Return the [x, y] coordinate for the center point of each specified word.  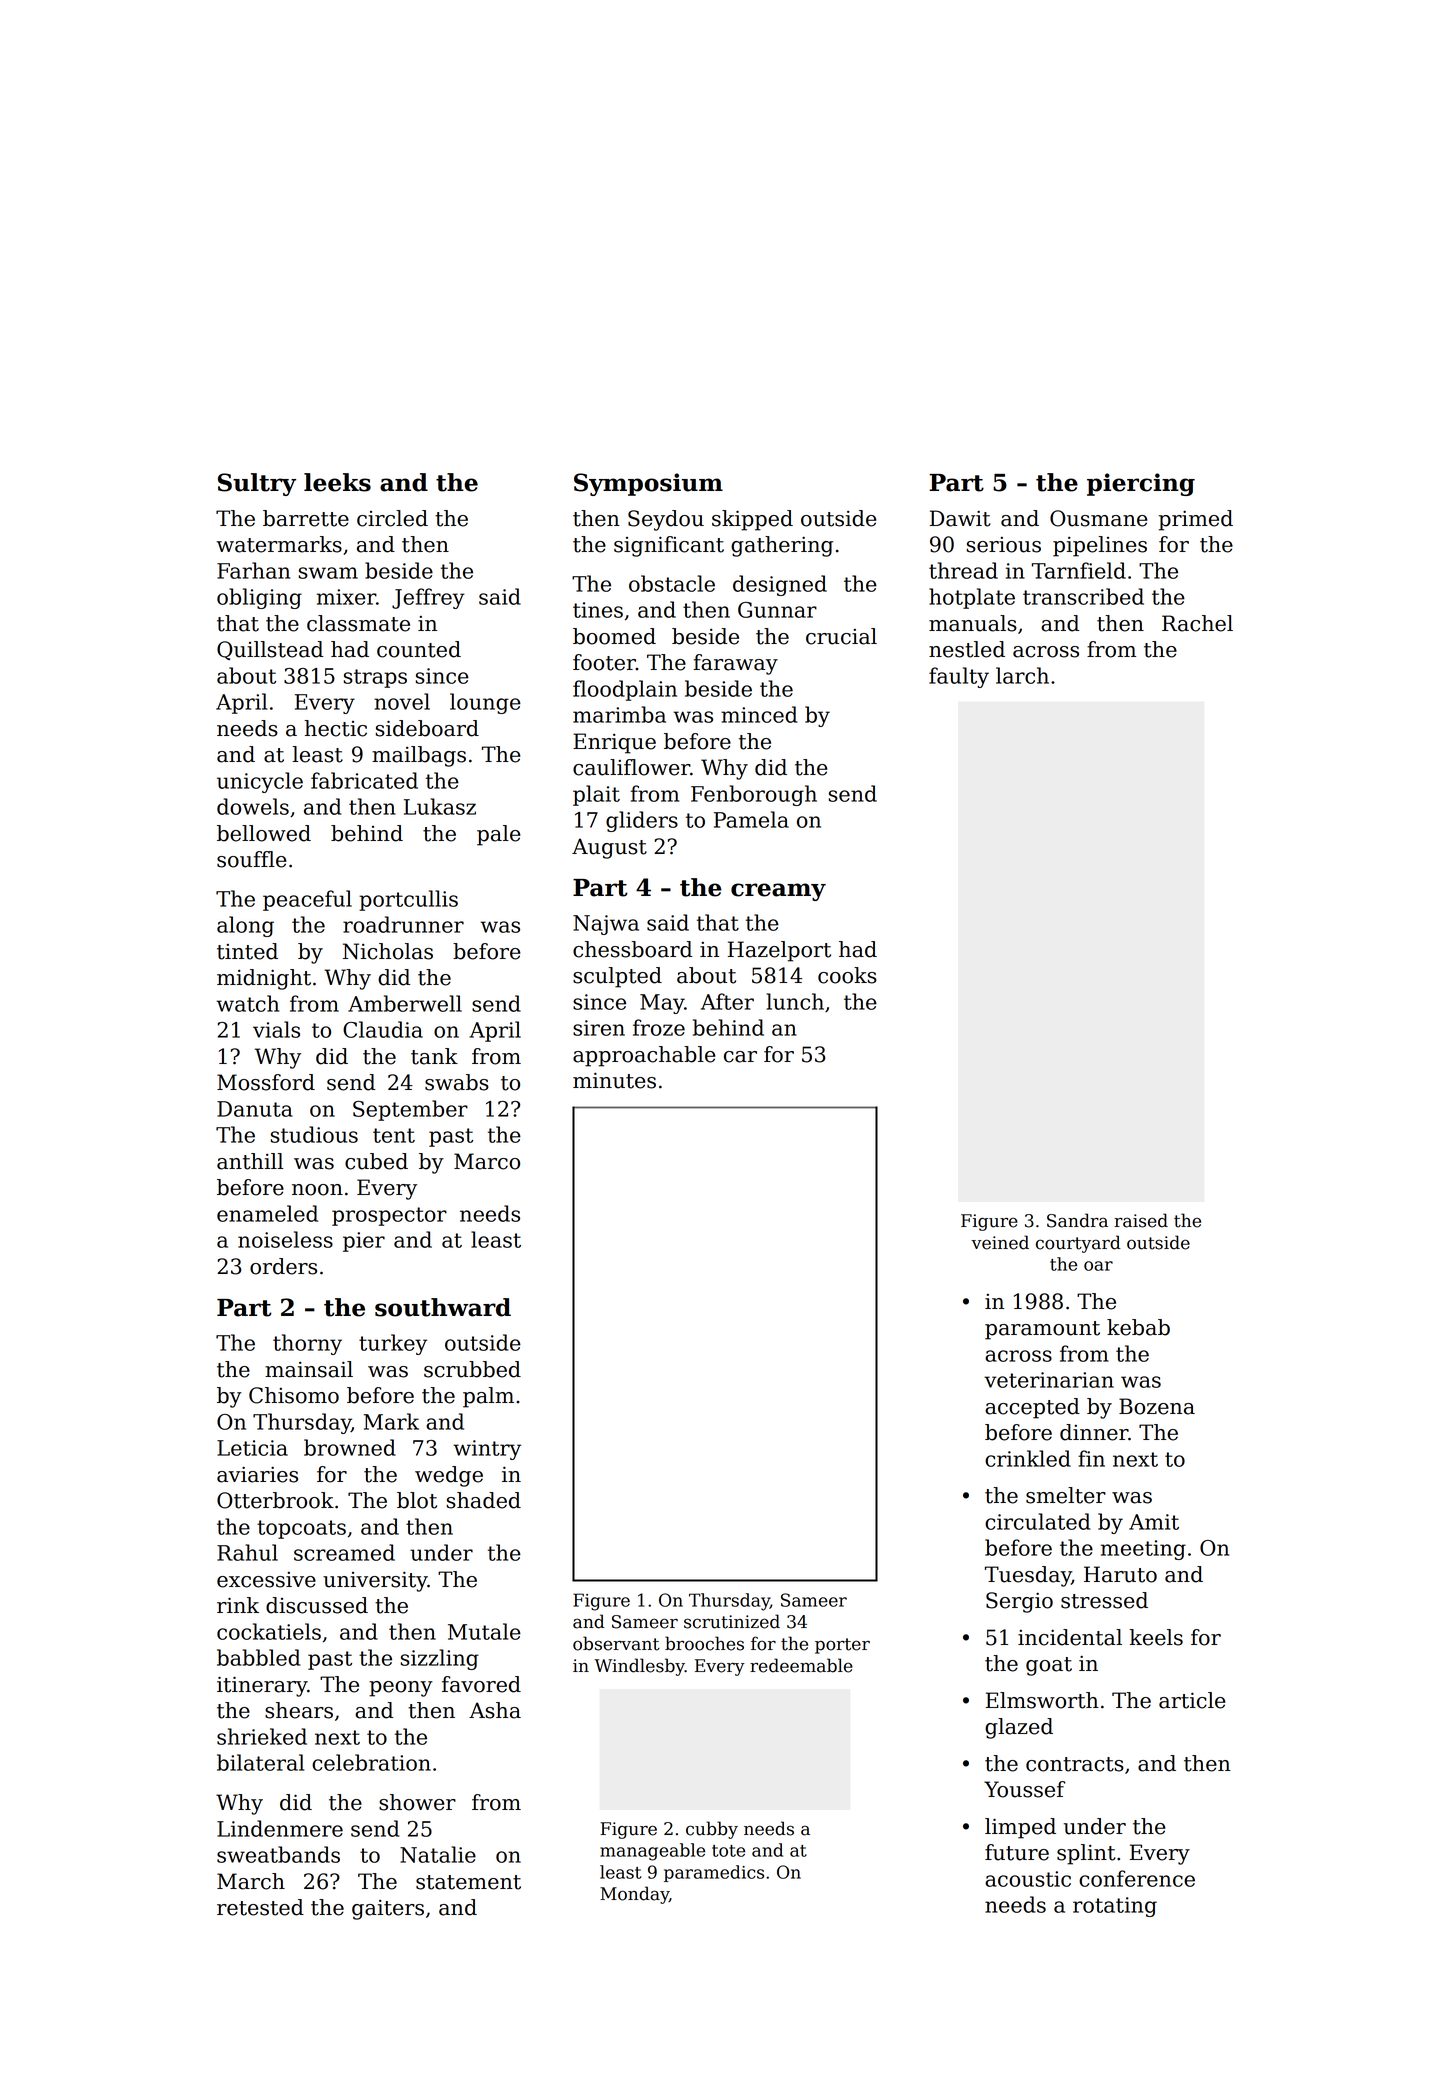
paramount [1042, 1330]
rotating [1115, 1907]
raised [1141, 1220]
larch [1022, 675]
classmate [358, 623]
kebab [1138, 1327]
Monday [634, 1895]
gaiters [388, 1910]
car [740, 1057]
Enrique [614, 743]
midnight [264, 979]
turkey [393, 1344]
